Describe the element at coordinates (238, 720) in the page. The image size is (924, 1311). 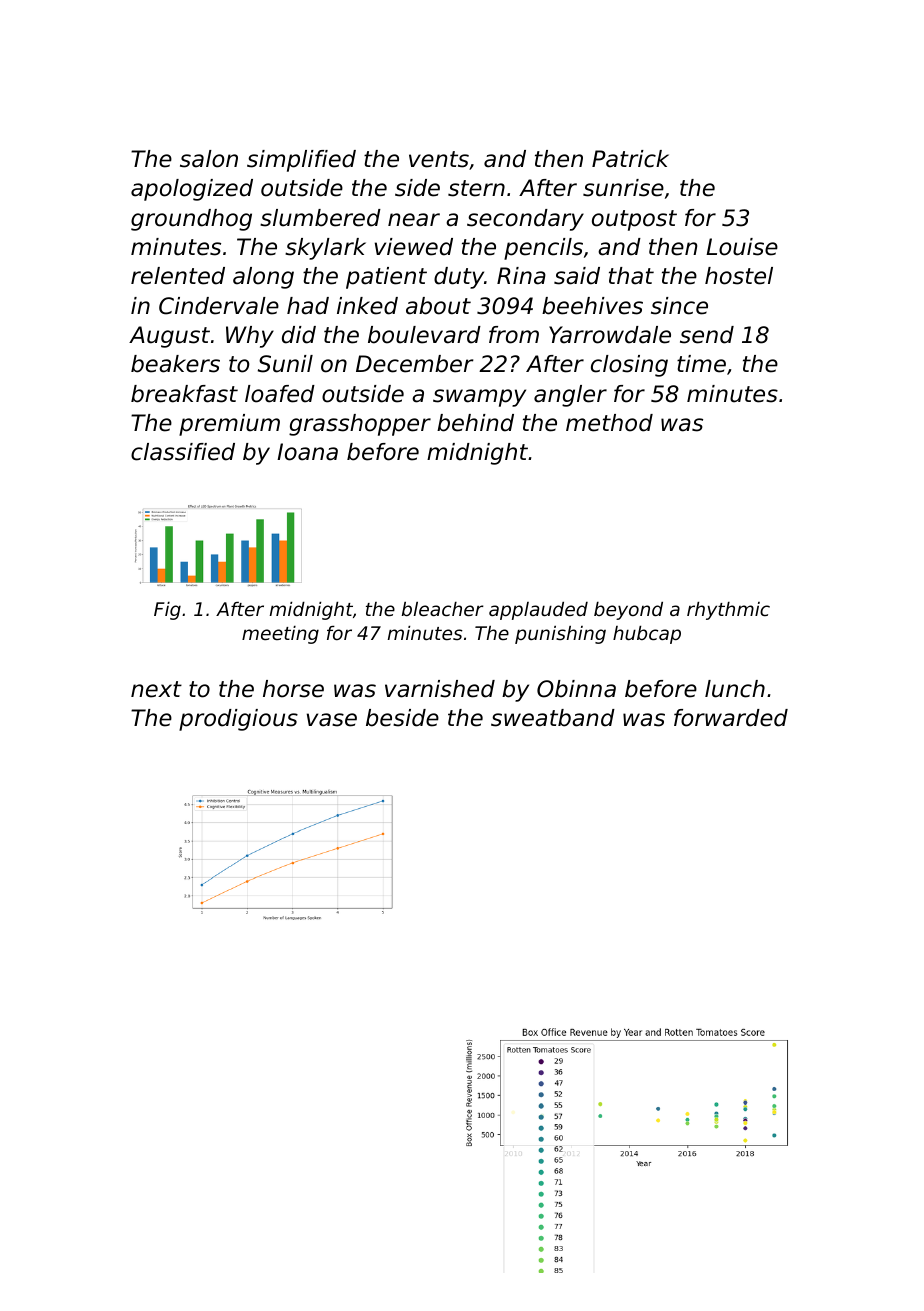
I see `prodigious` at that location.
